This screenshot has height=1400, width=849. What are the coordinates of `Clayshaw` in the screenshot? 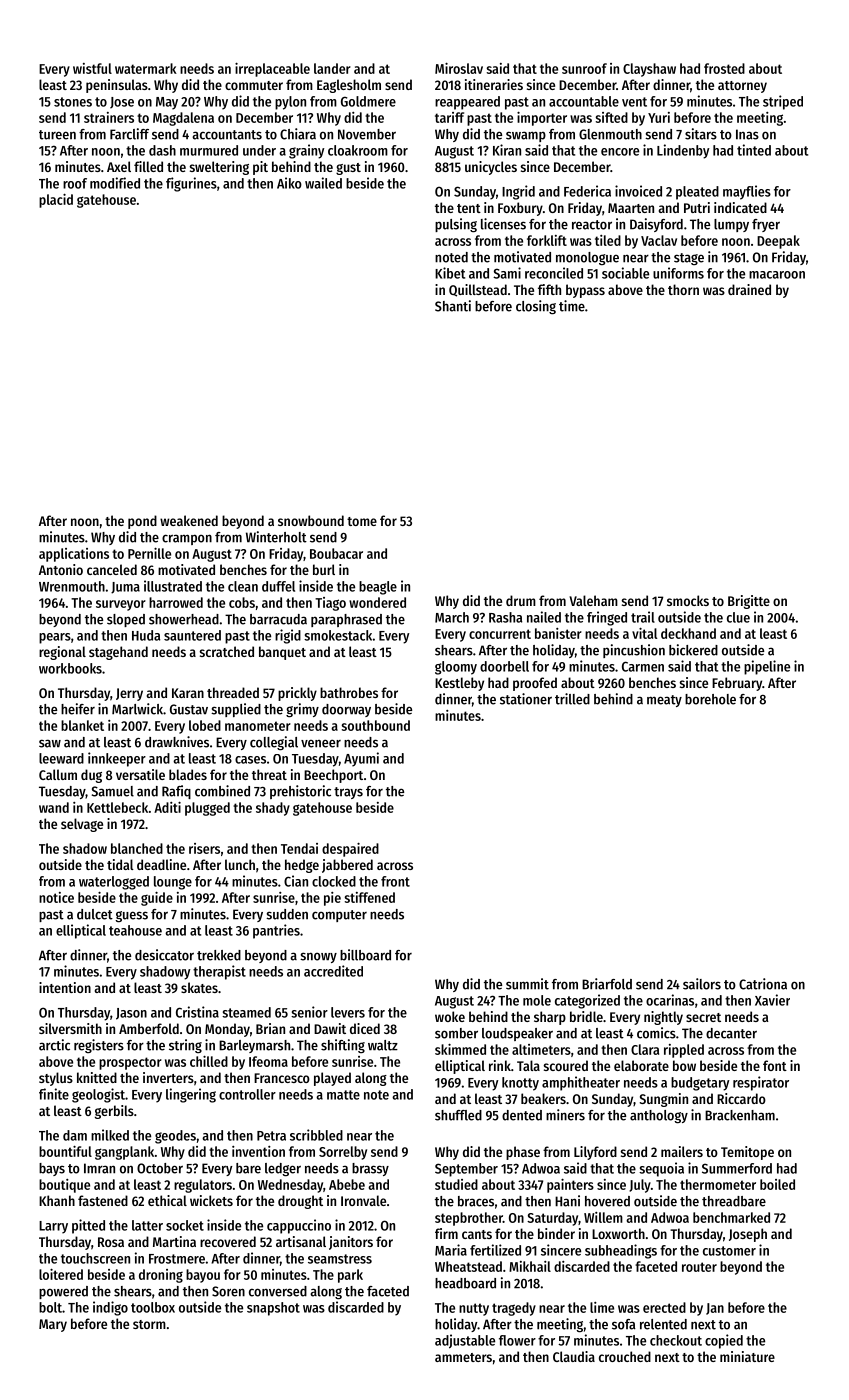 It's located at (649, 70).
